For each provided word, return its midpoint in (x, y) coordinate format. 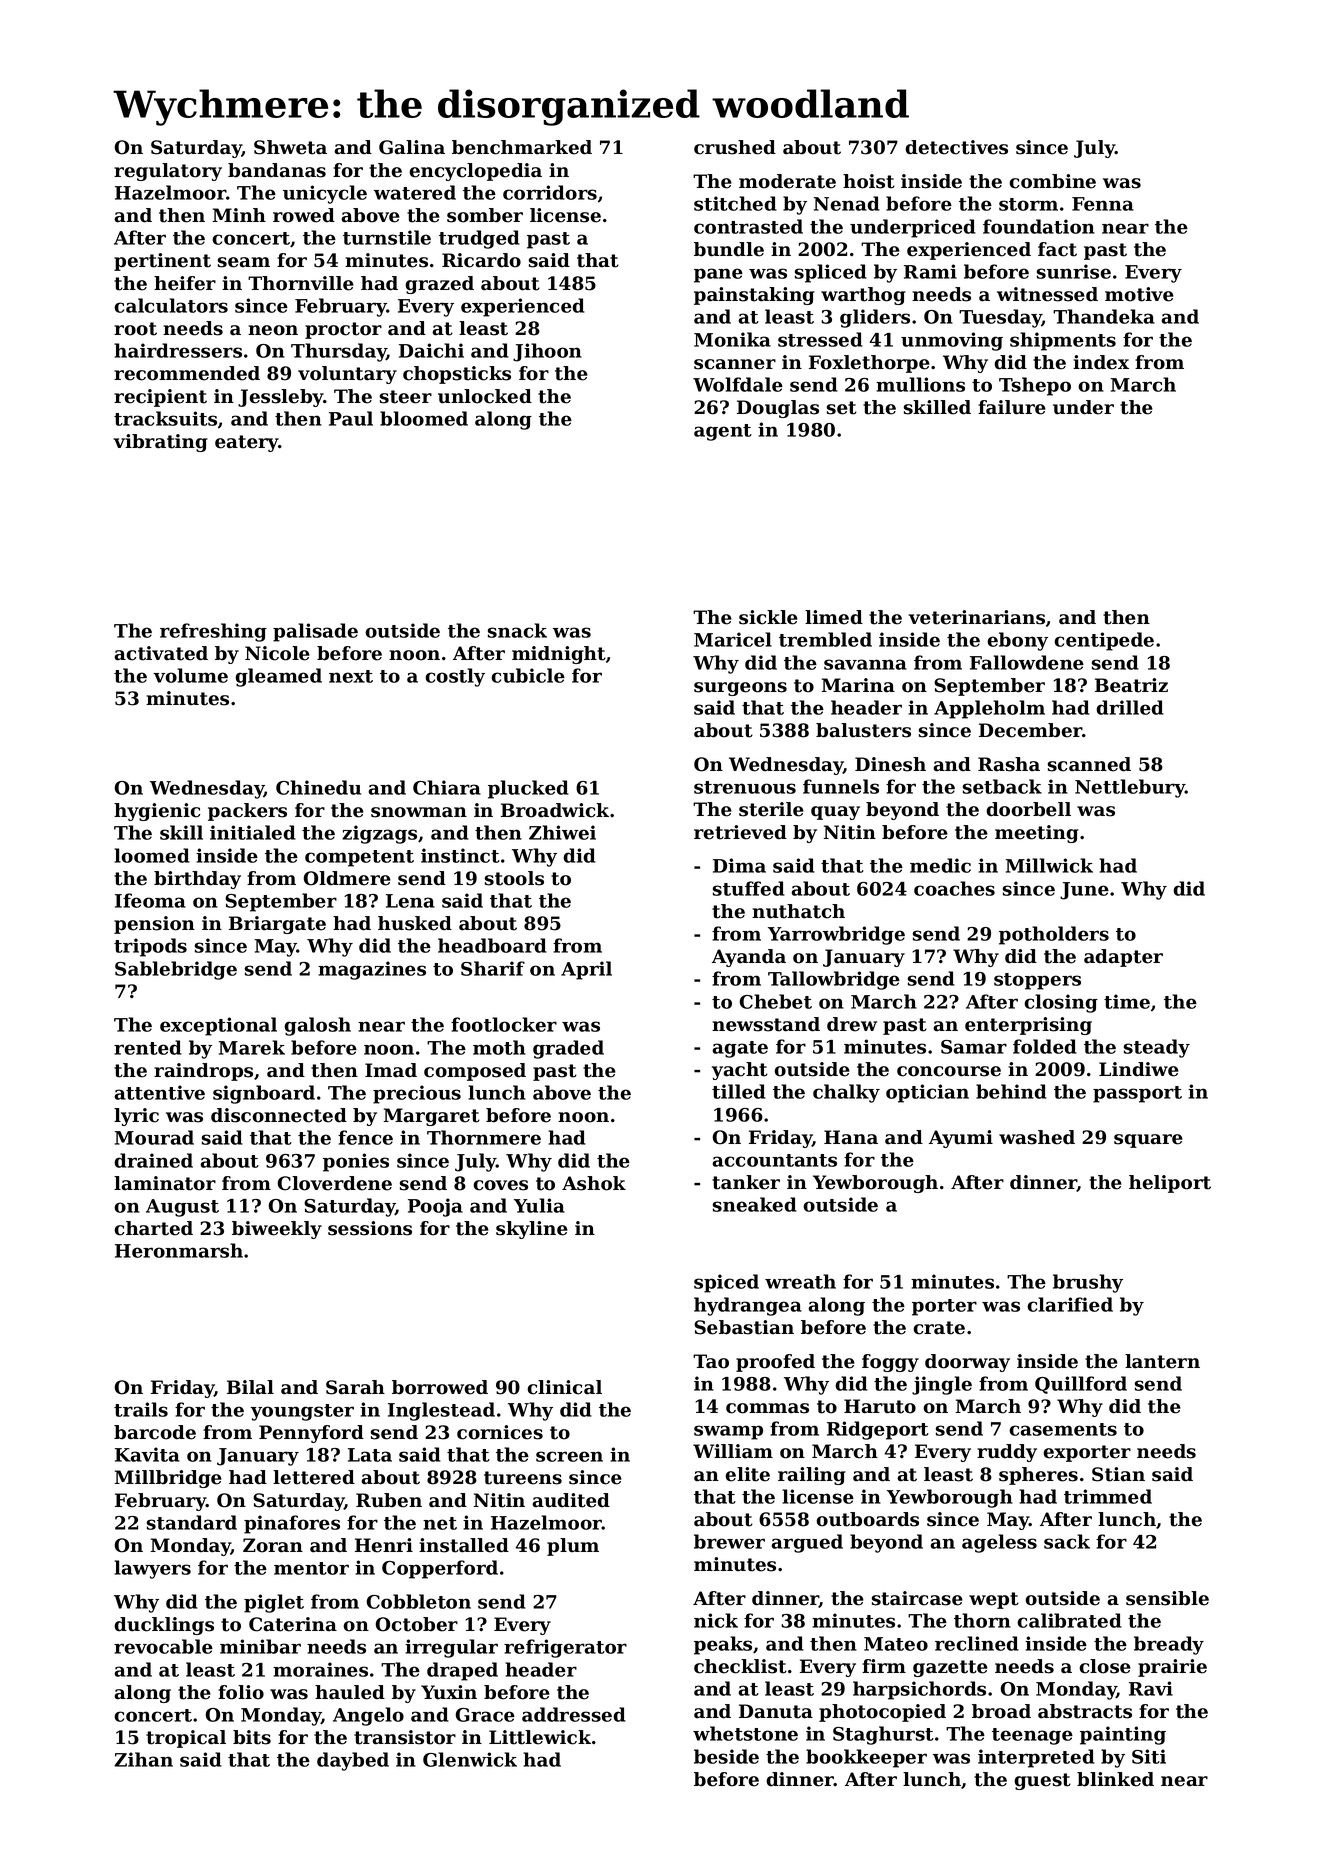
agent (723, 432)
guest (1042, 1781)
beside (726, 1756)
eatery (247, 443)
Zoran (273, 1545)
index (1101, 362)
